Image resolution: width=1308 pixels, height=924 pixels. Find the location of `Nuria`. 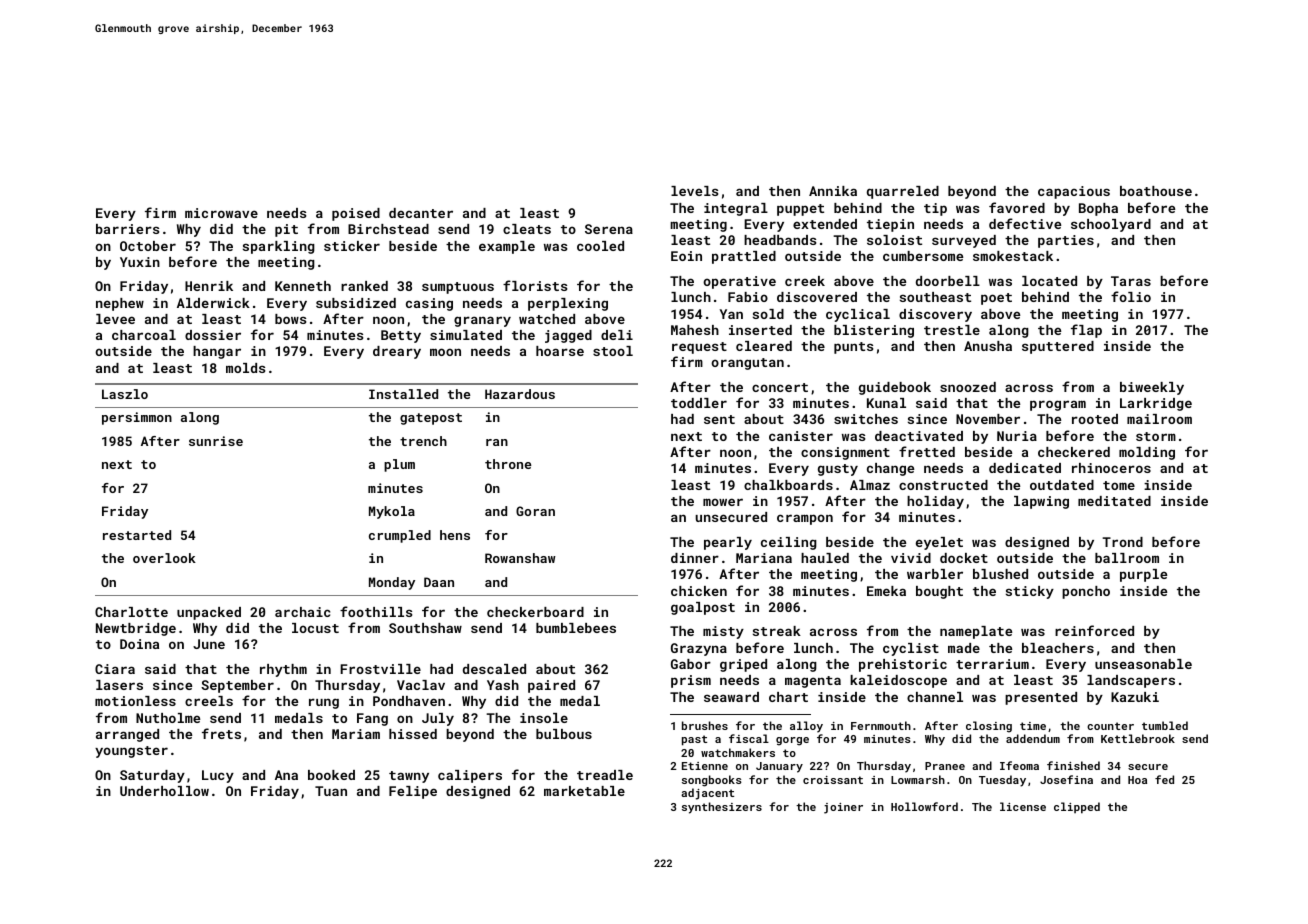

Nuria is located at coordinates (1017, 436).
